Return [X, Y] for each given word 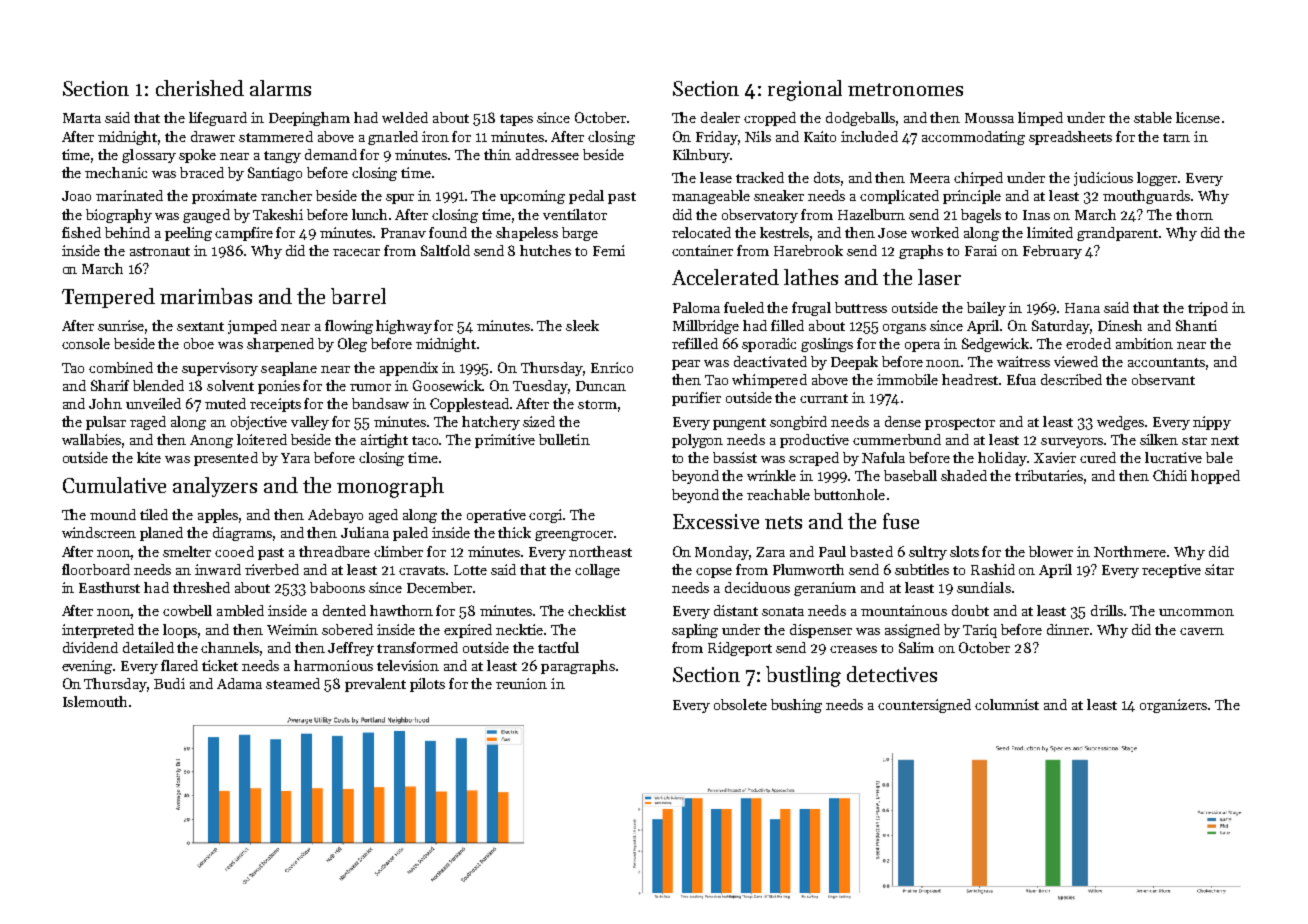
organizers [1173, 706]
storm [597, 404]
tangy [282, 157]
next [1225, 440]
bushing [796, 706]
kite [149, 457]
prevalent [375, 685]
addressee [547, 154]
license [1198, 117]
